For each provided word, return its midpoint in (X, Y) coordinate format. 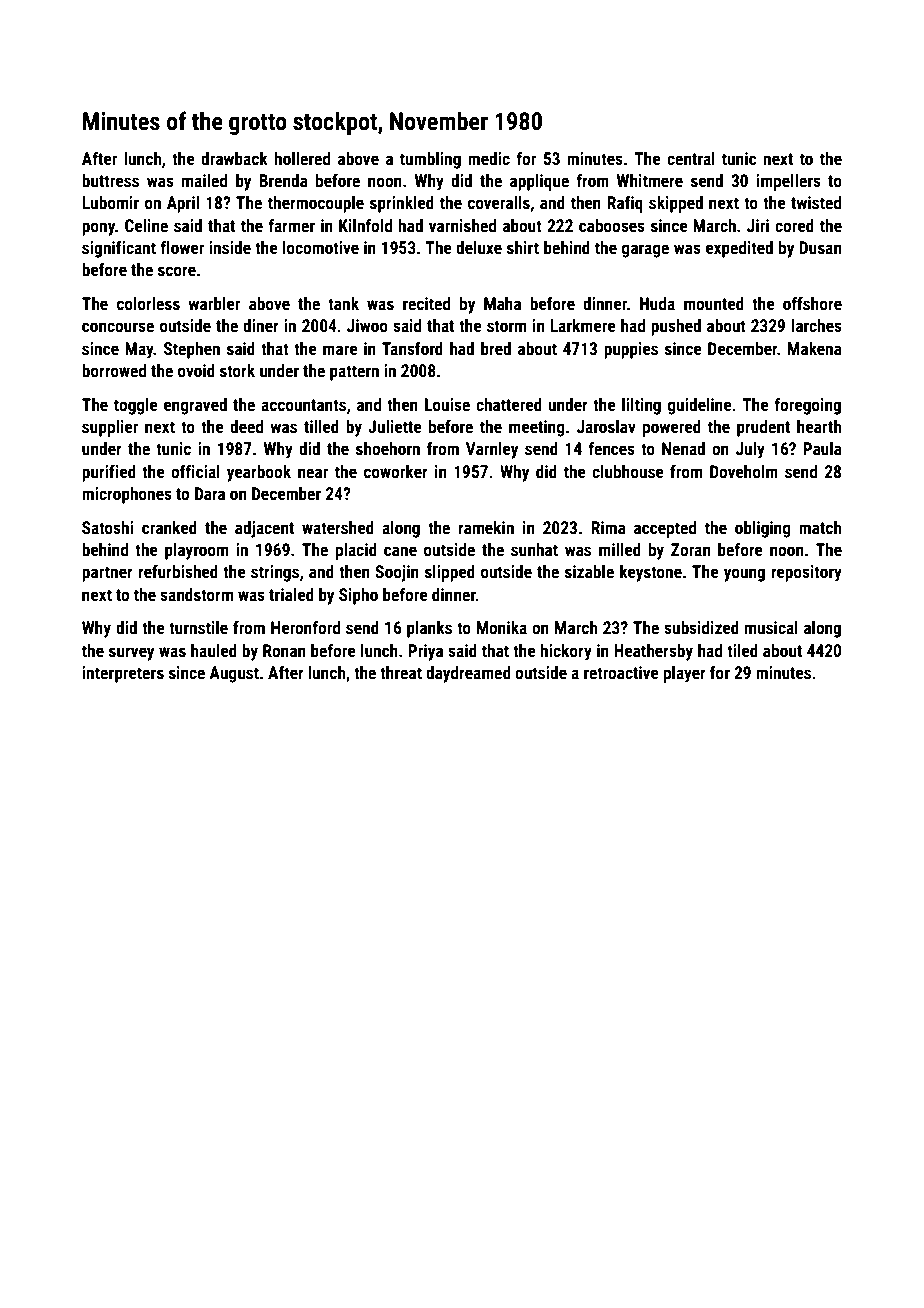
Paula (822, 448)
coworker (396, 471)
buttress (110, 180)
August (234, 674)
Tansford (412, 348)
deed (246, 426)
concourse (118, 327)
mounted (714, 303)
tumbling (430, 160)
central (691, 158)
